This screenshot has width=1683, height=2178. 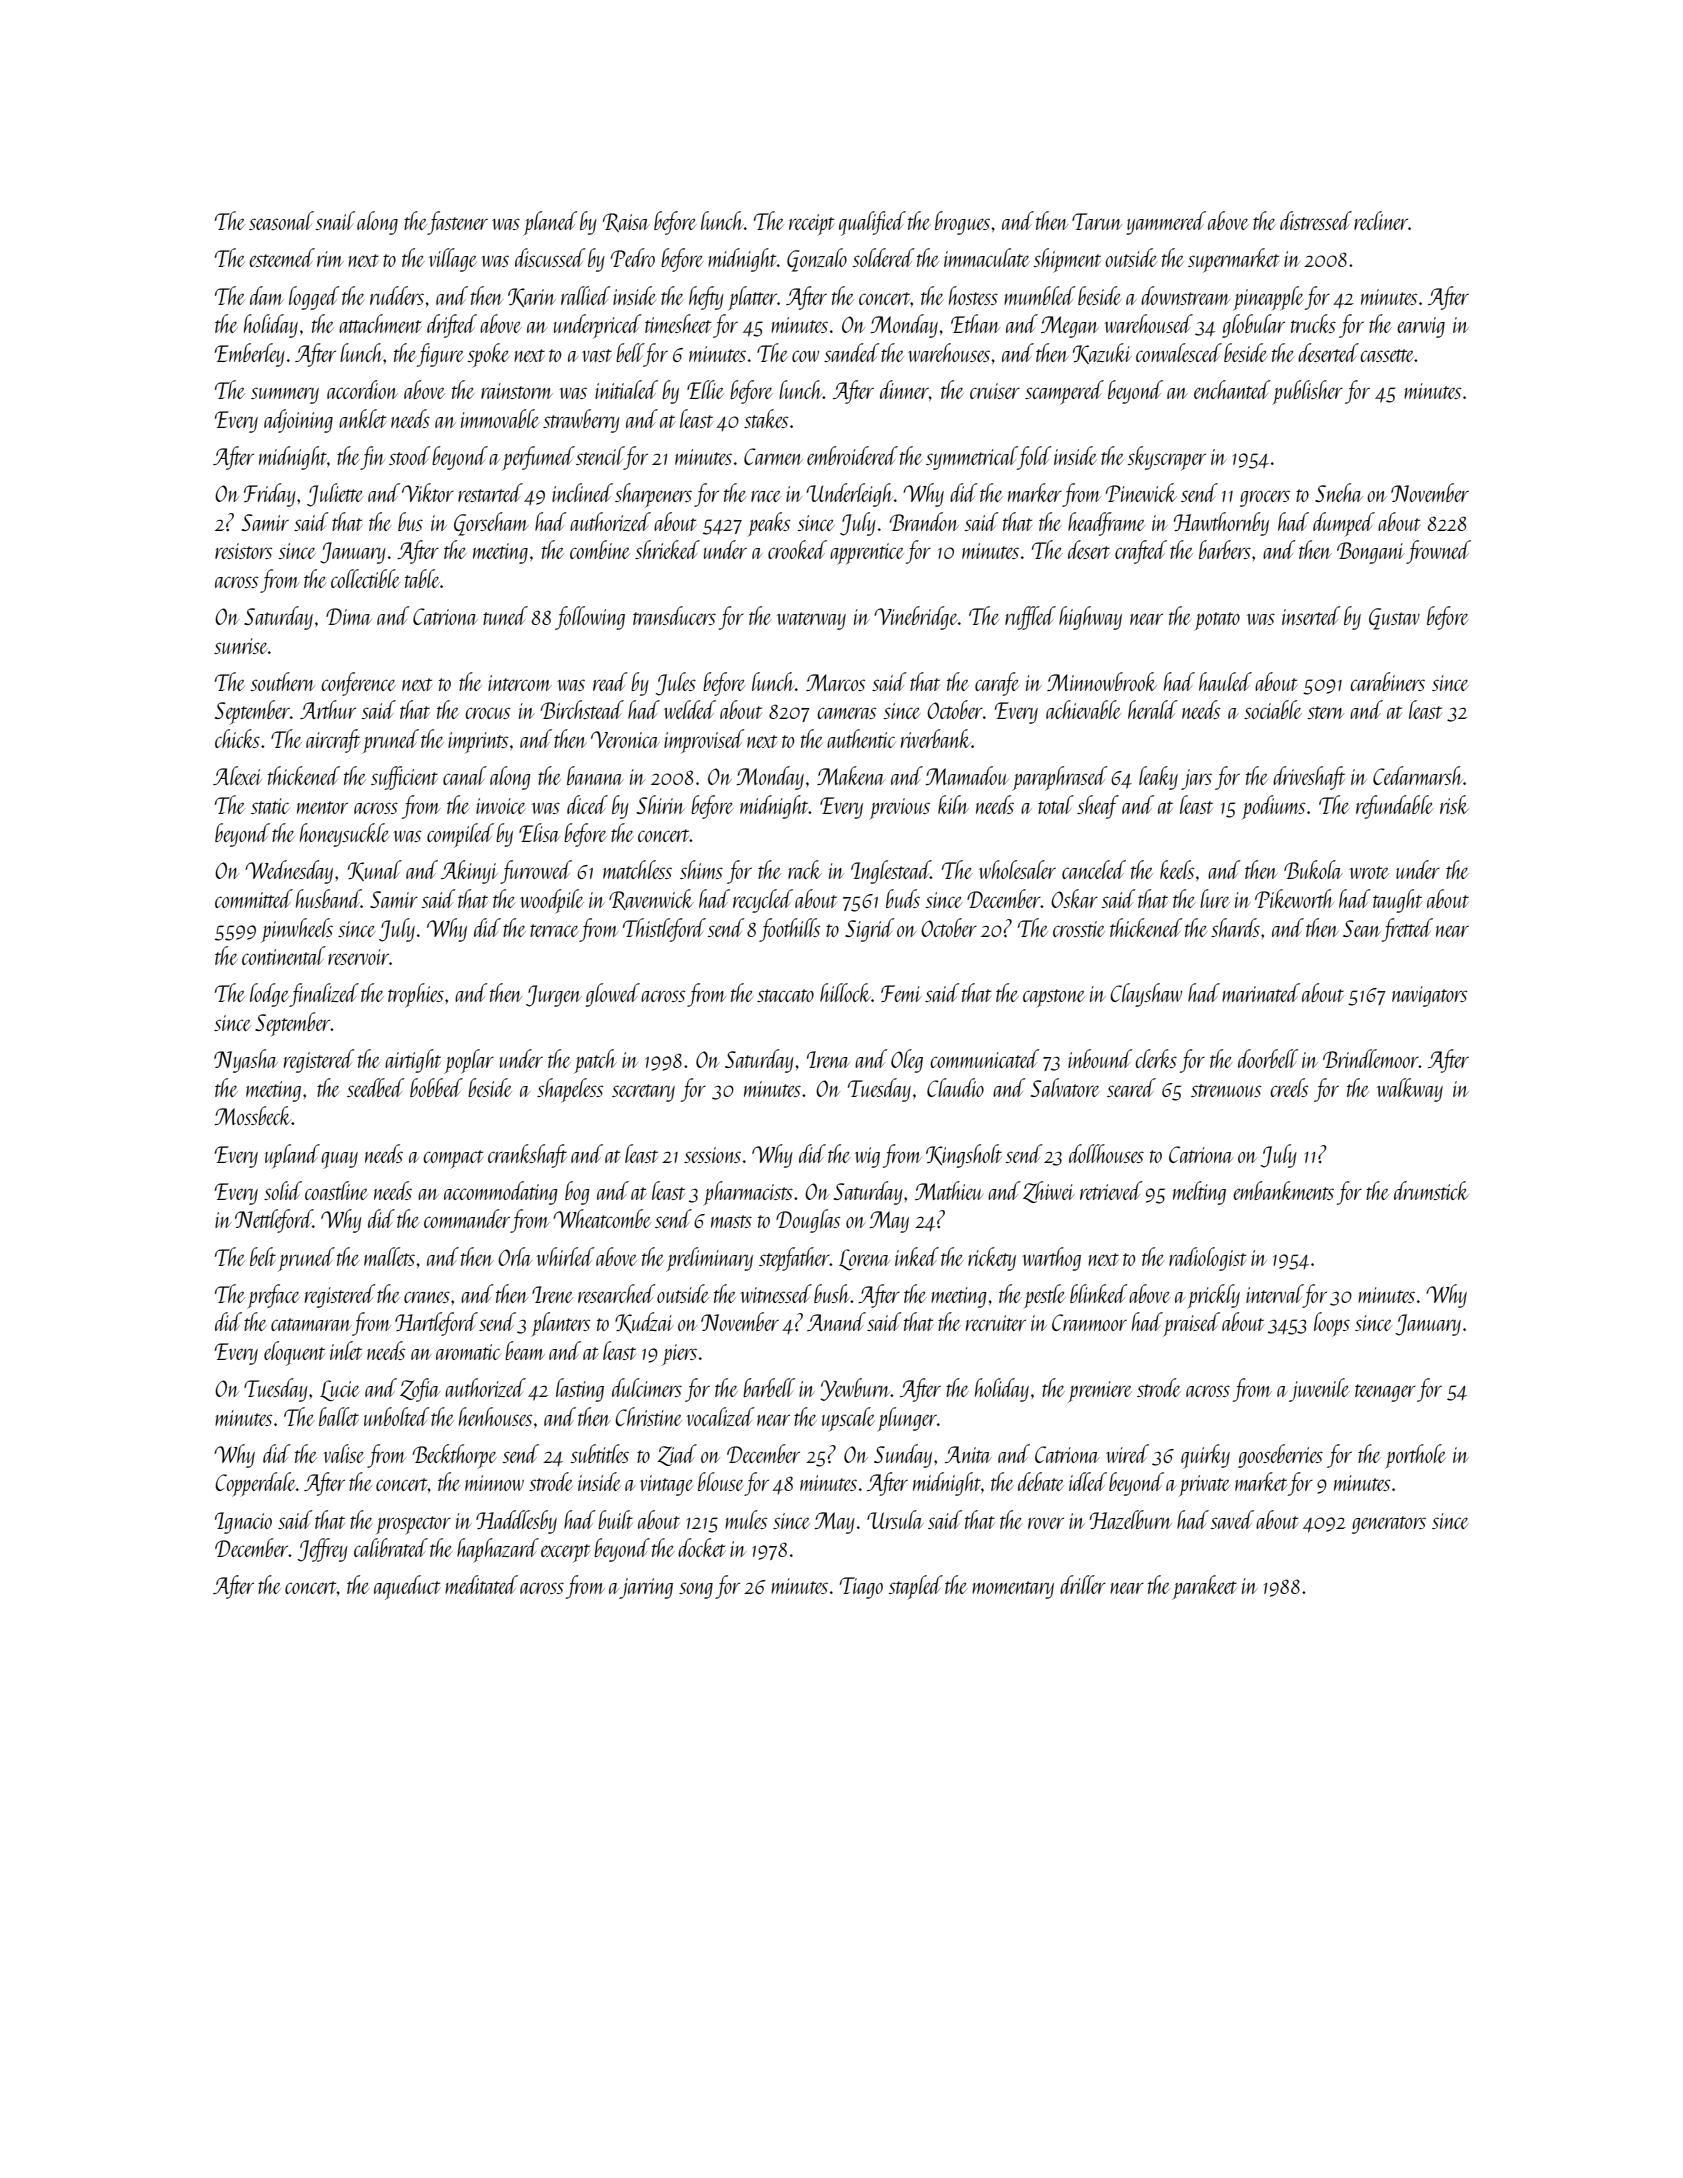 I want to click on jarring, so click(x=646, y=1588).
